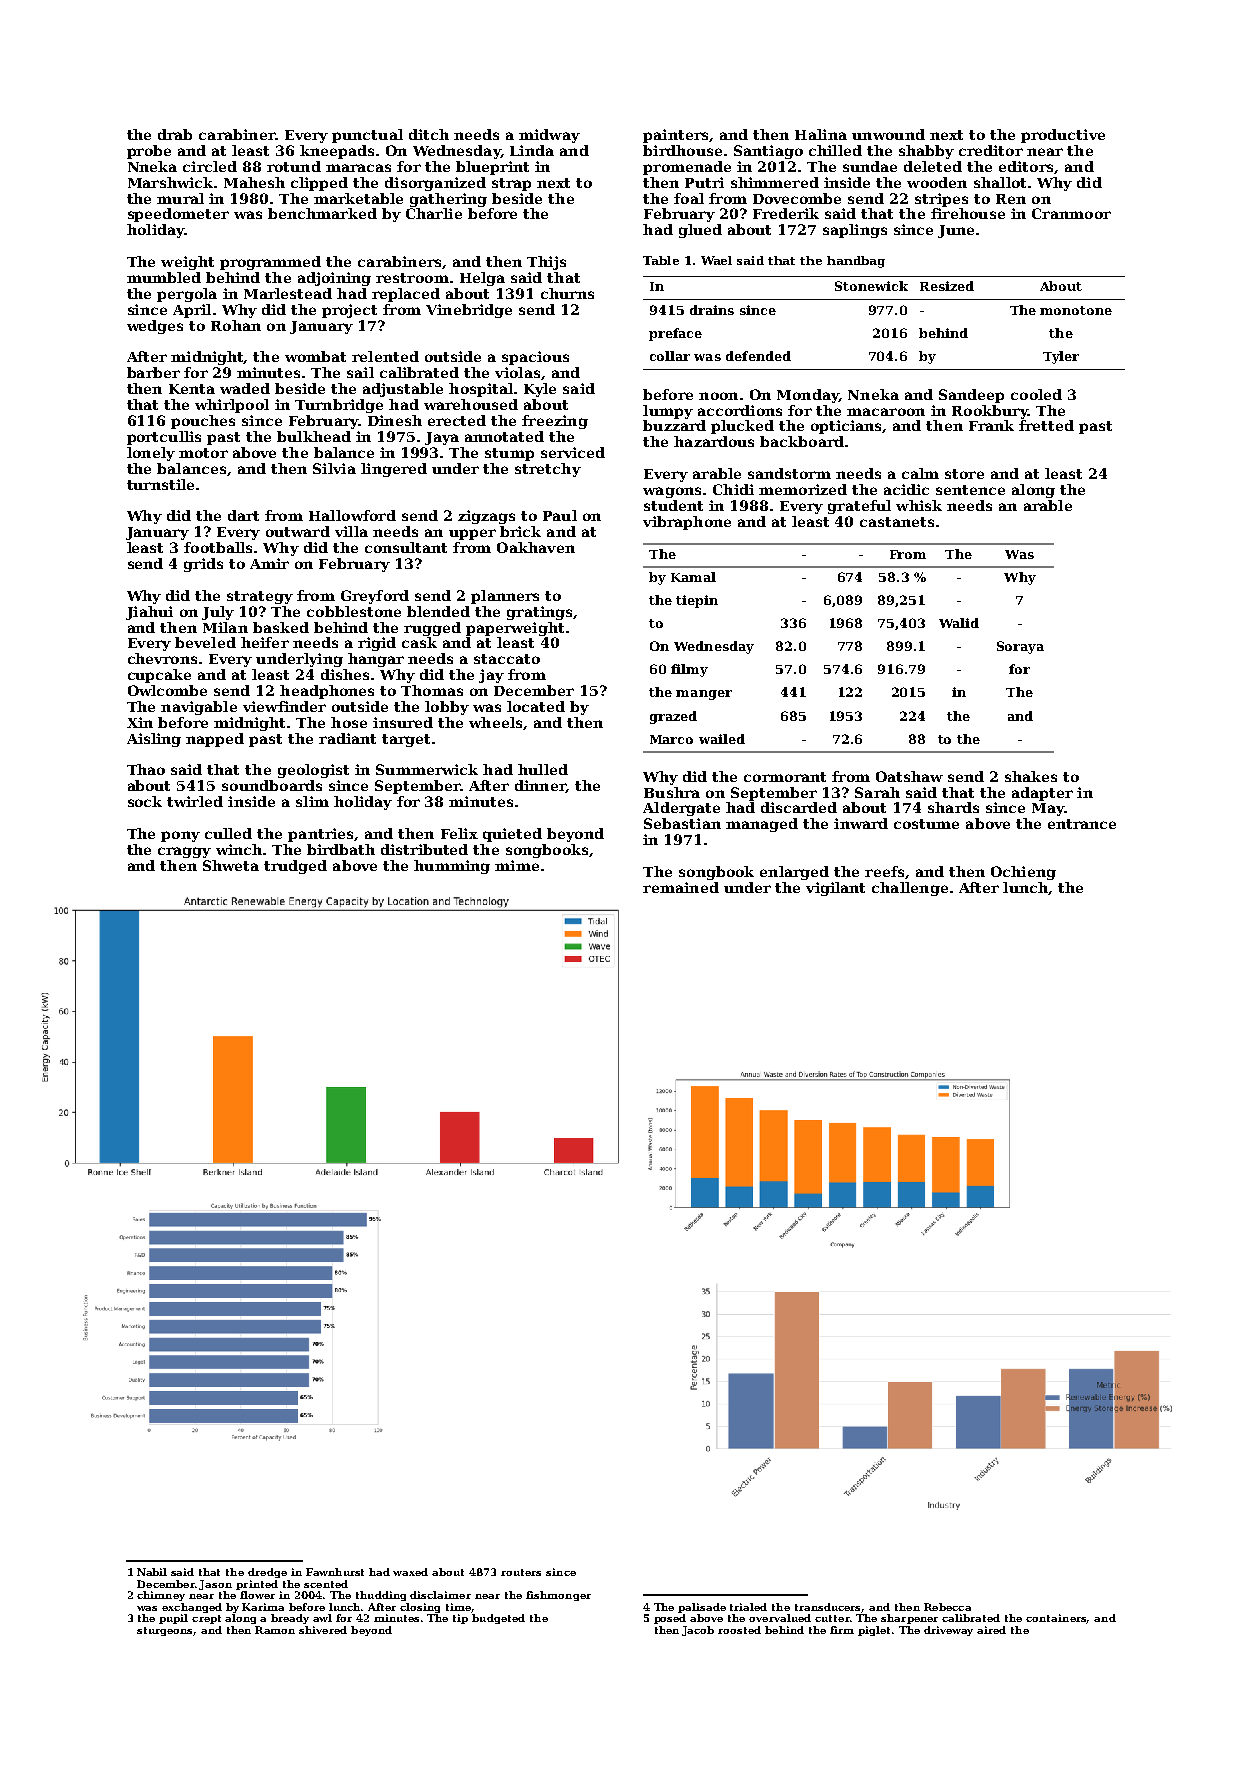  Describe the element at coordinates (681, 887) in the image. I see `remained` at that location.
